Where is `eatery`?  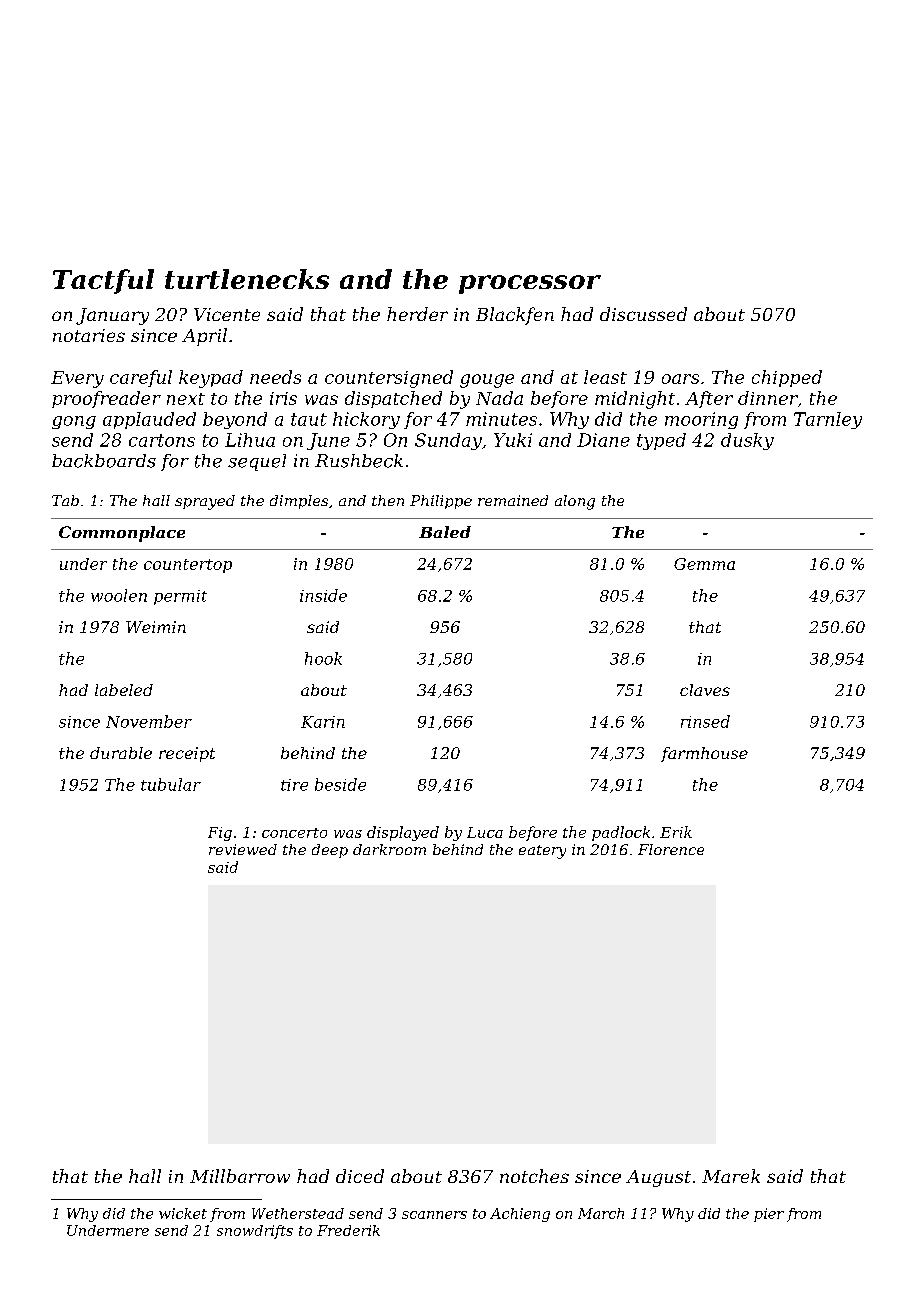 eatery is located at coordinates (542, 852).
